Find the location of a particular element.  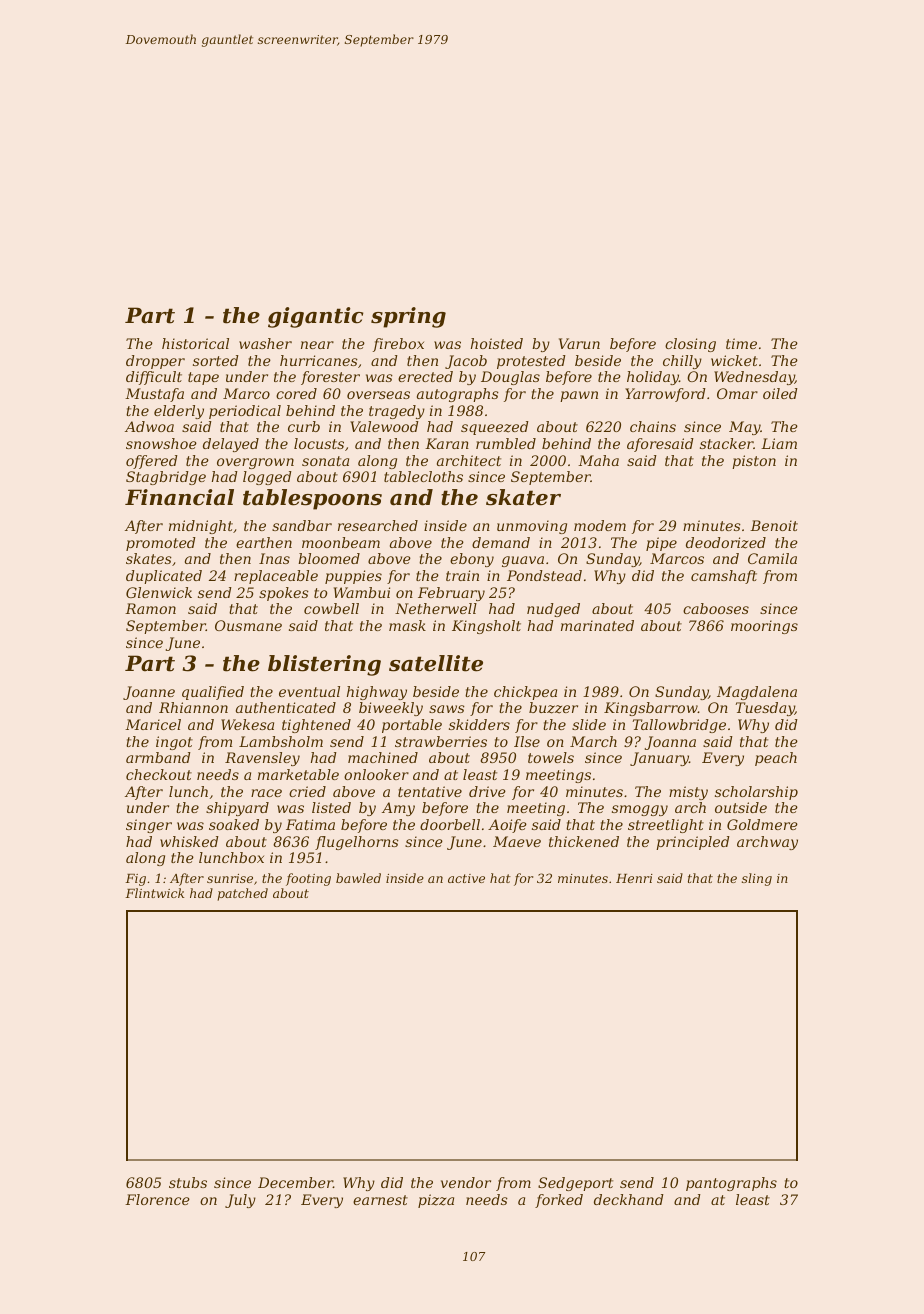

patched is located at coordinates (243, 894).
